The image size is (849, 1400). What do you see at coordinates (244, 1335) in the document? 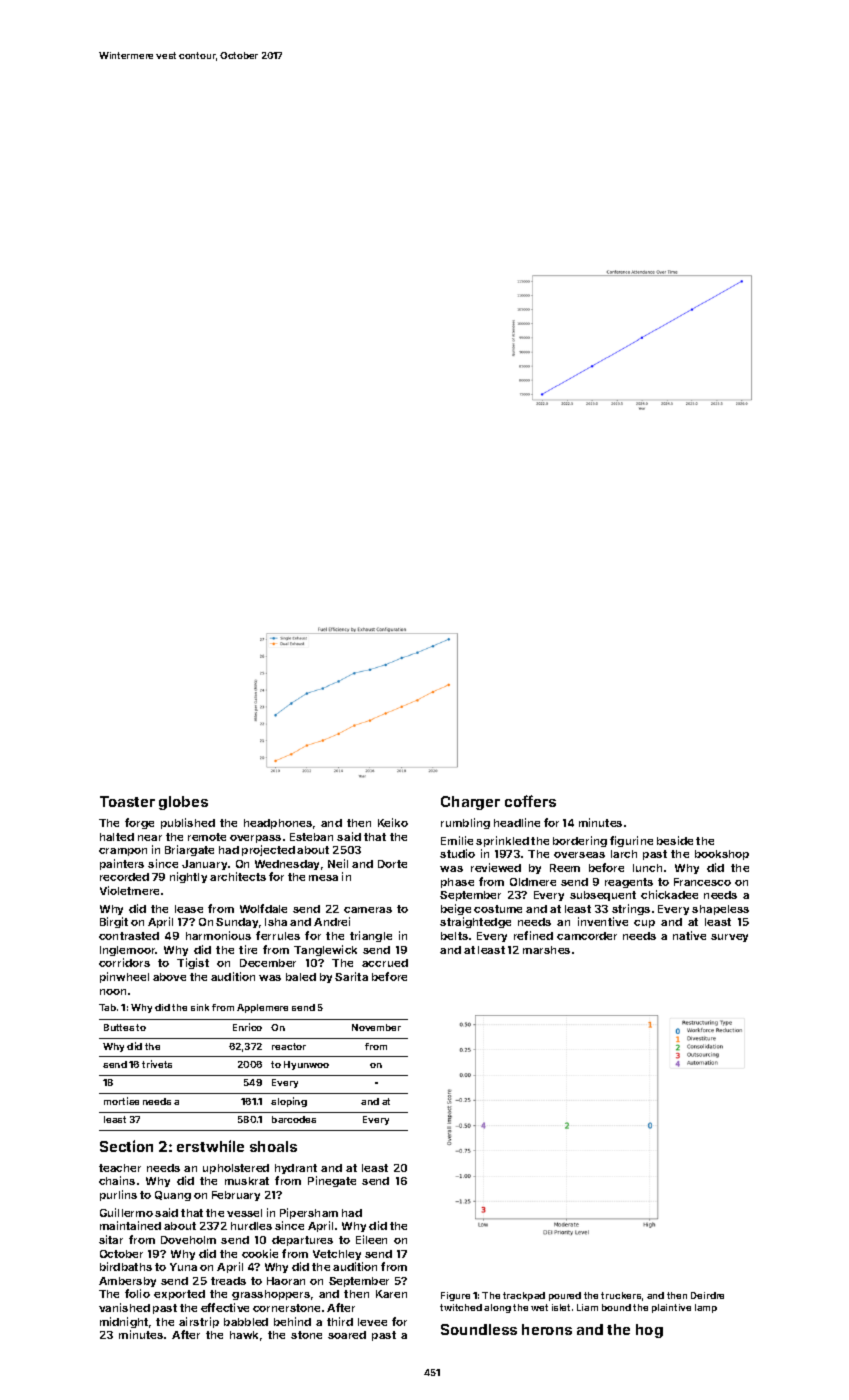
I see `hawk` at bounding box center [244, 1335].
